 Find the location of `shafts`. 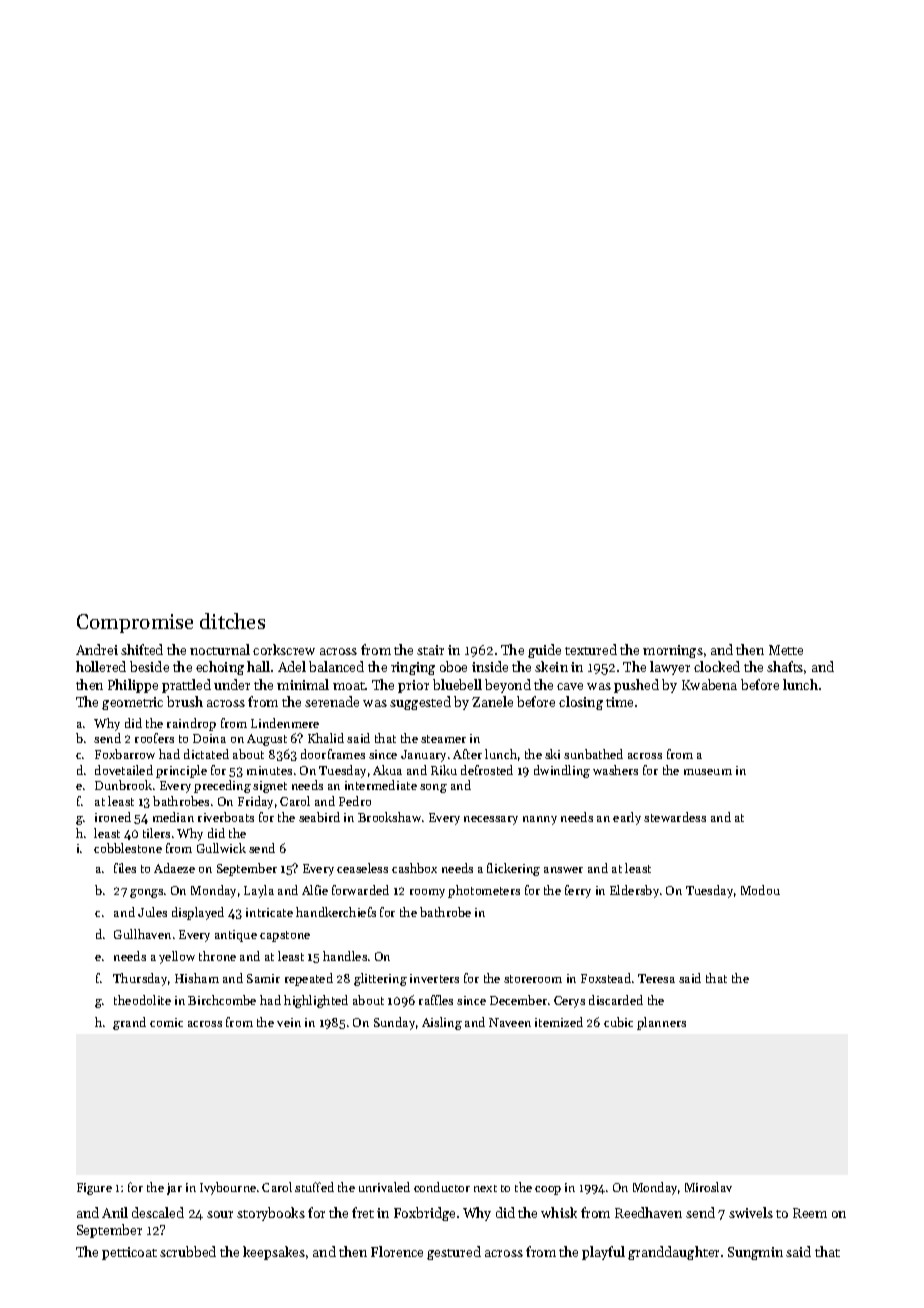

shafts is located at coordinates (785, 666).
